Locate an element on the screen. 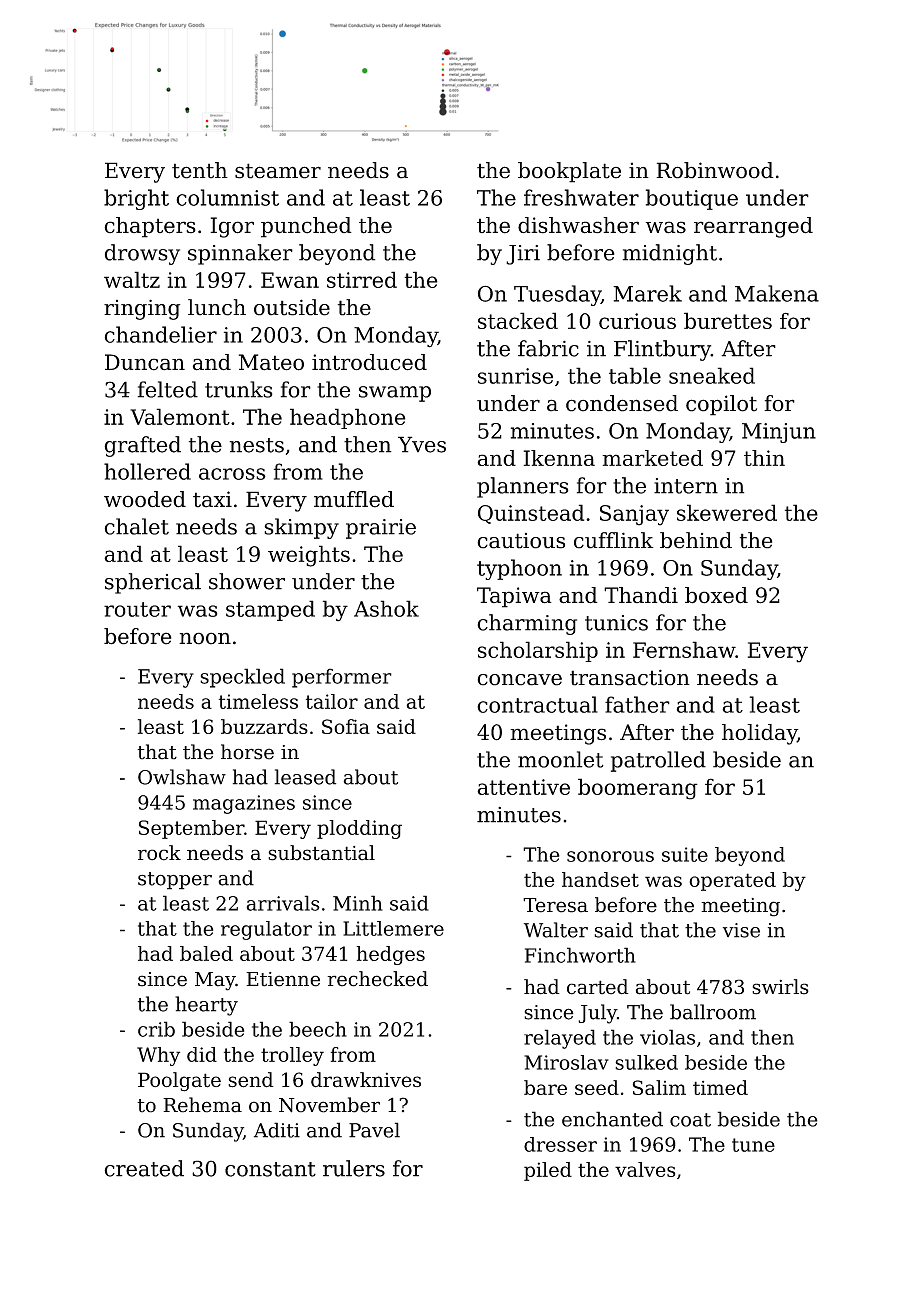  Duncan is located at coordinates (145, 362).
